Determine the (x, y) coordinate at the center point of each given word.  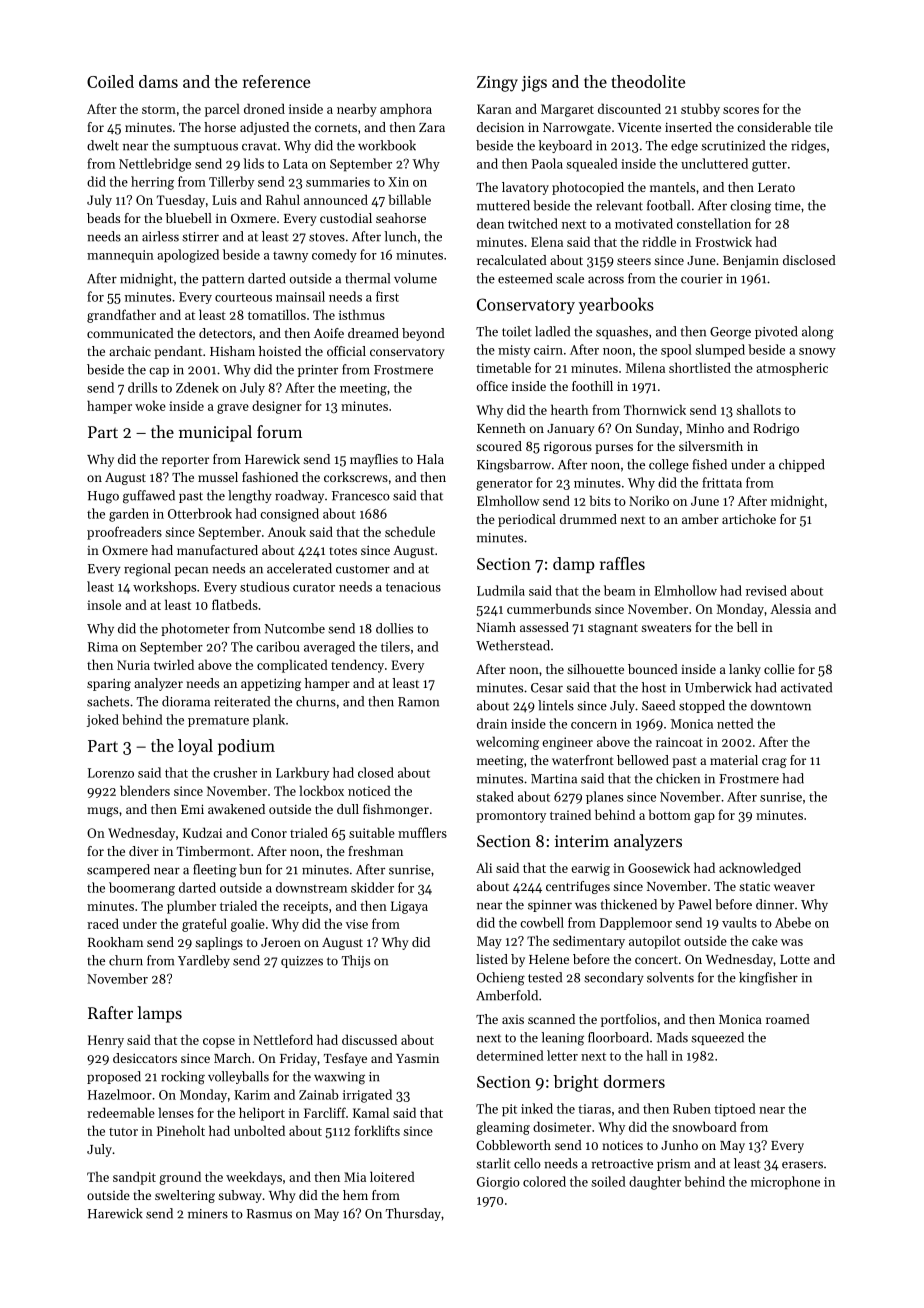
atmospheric (792, 369)
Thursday (413, 1214)
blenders (145, 790)
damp (574, 565)
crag (774, 763)
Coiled (110, 81)
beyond (423, 334)
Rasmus (269, 1214)
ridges (808, 147)
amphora (406, 110)
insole (104, 604)
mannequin (120, 256)
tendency (357, 666)
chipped (802, 465)
